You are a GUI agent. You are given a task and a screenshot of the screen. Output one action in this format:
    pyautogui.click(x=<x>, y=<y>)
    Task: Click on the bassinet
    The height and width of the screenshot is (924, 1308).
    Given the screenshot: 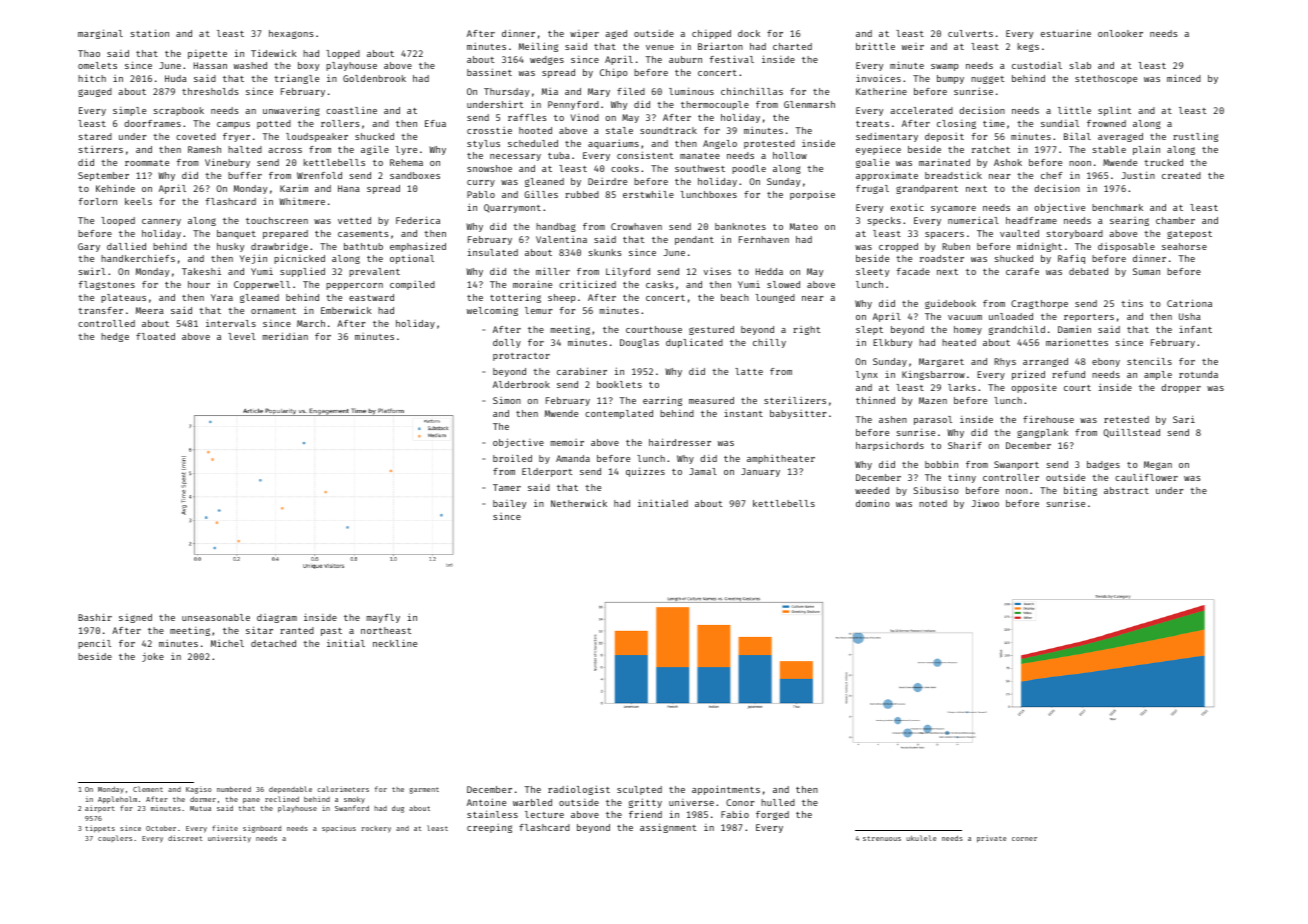 What is the action you would take?
    pyautogui.click(x=489, y=72)
